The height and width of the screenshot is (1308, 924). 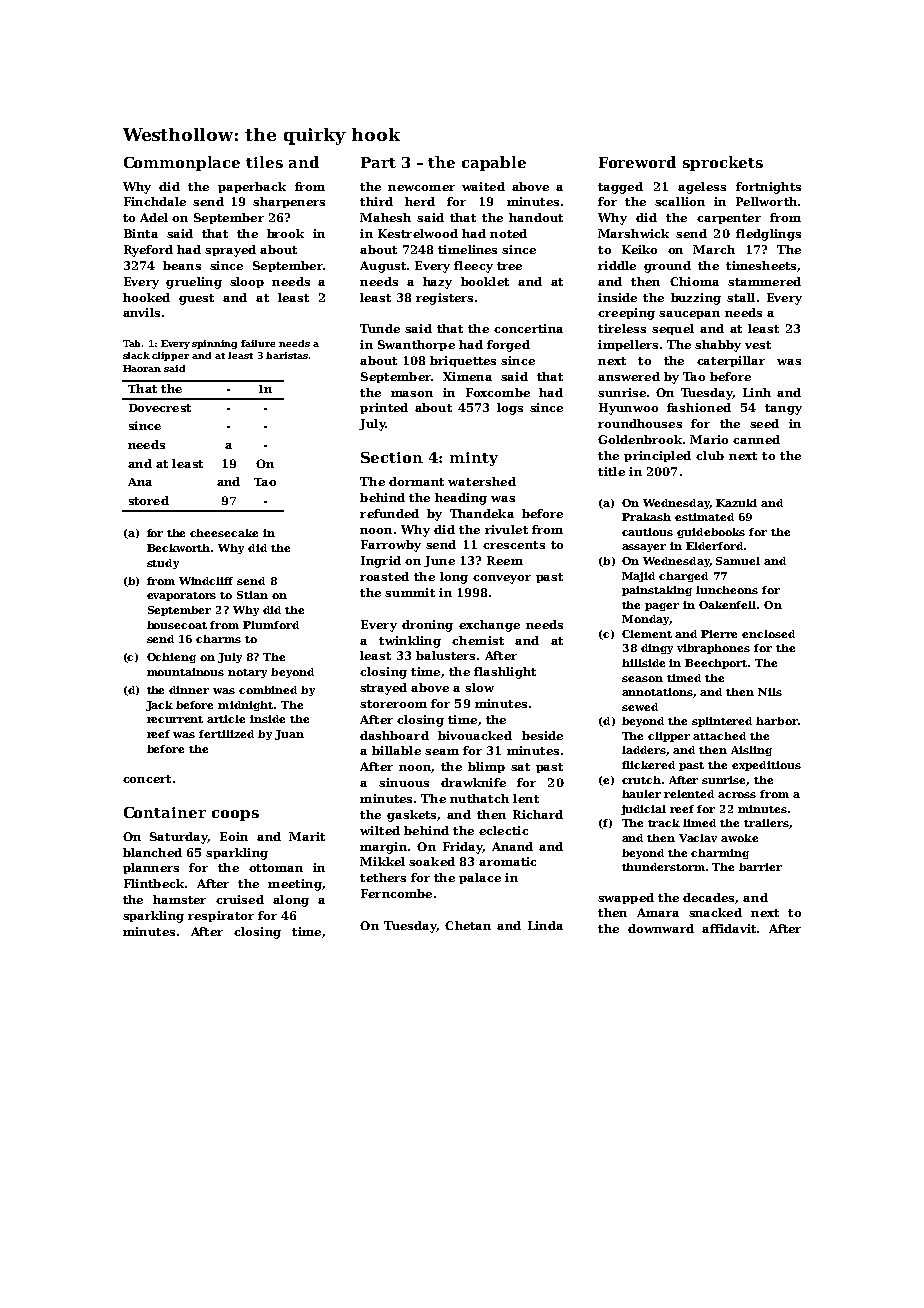 I want to click on sprockets, so click(x=723, y=163).
